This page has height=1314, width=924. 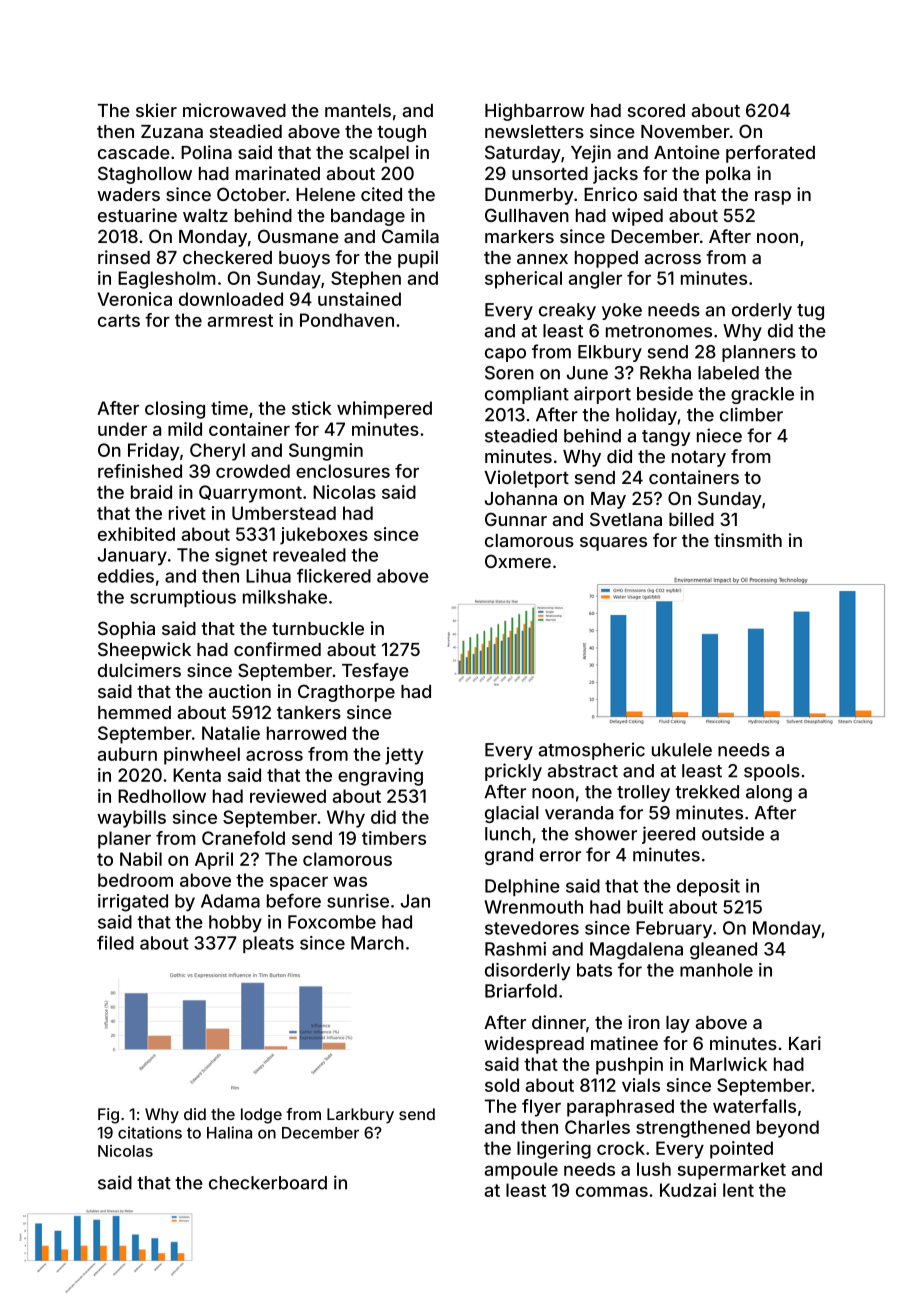 What do you see at coordinates (217, 452) in the page?
I see `Cheryl` at bounding box center [217, 452].
